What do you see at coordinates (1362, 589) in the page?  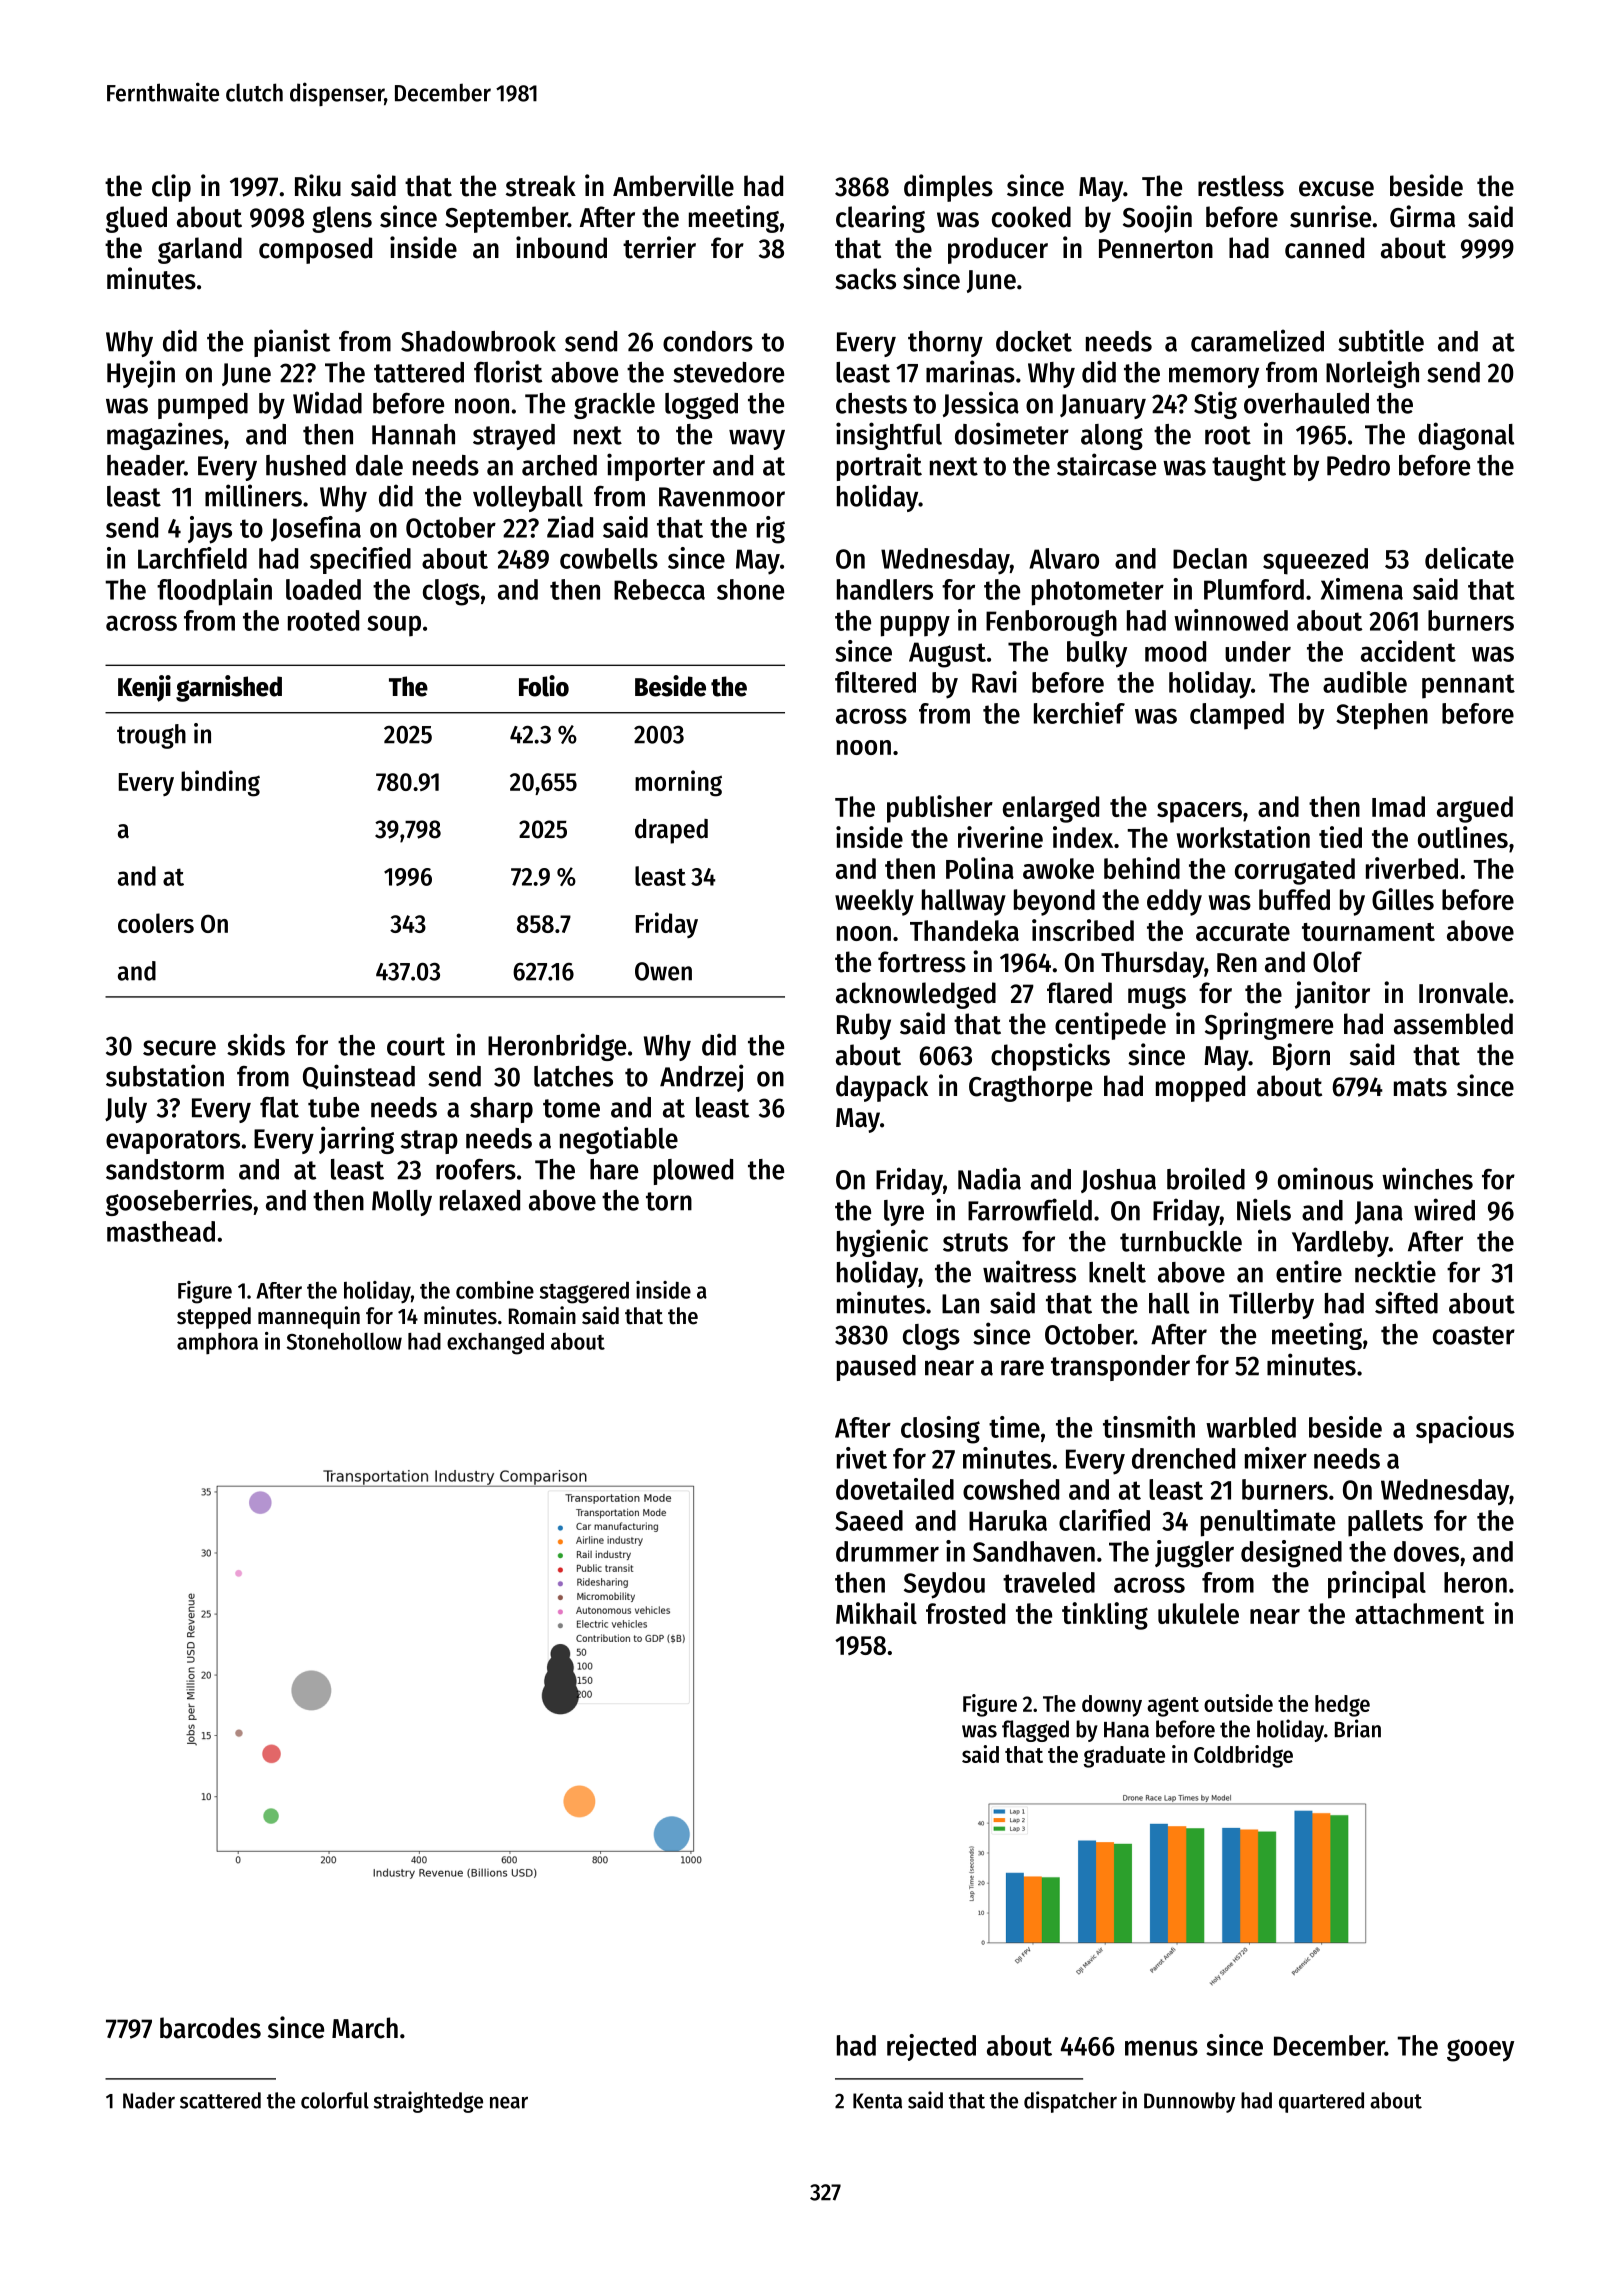 I see `Ximena` at bounding box center [1362, 589].
